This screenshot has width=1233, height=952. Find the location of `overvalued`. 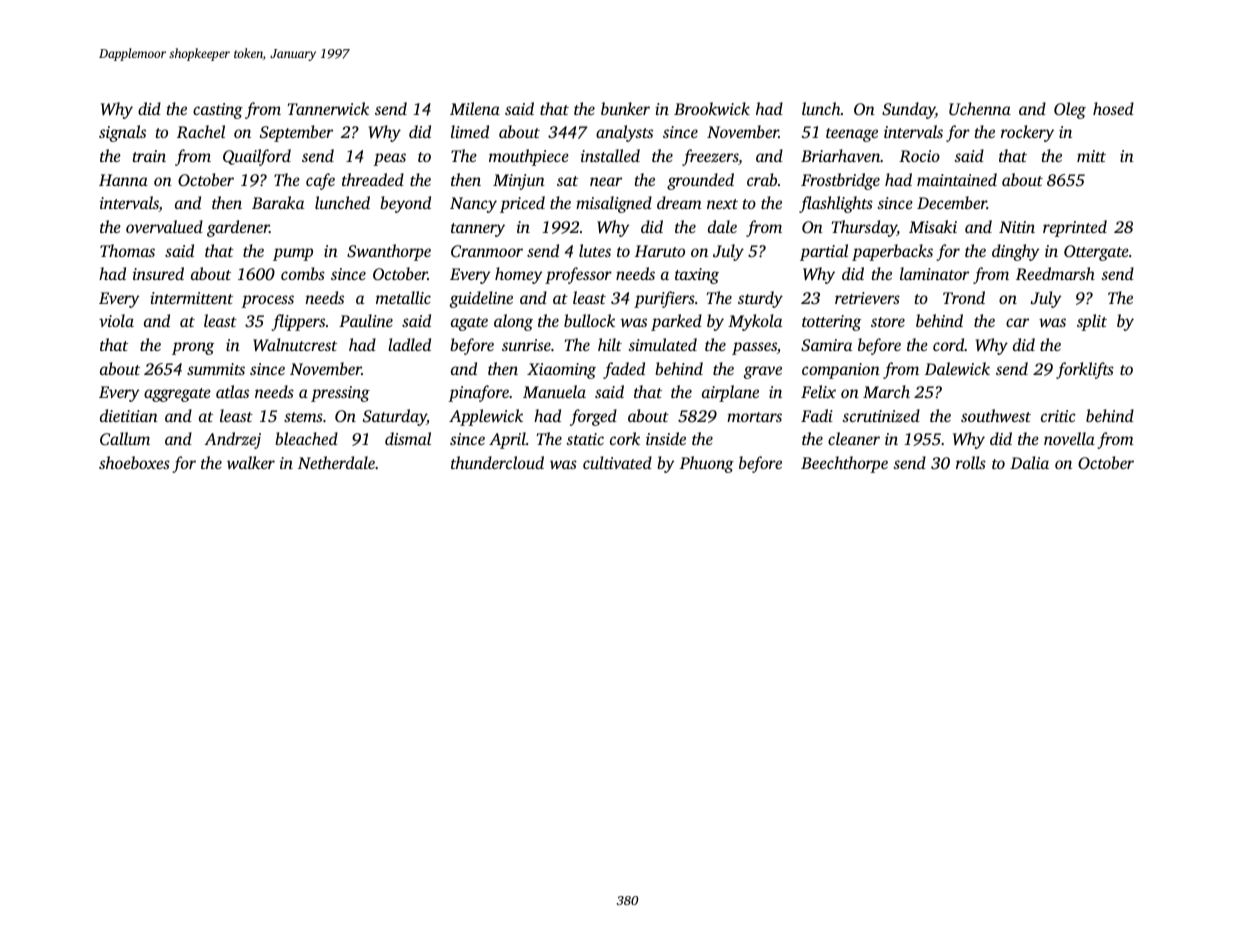

overvalued is located at coordinates (164, 226).
